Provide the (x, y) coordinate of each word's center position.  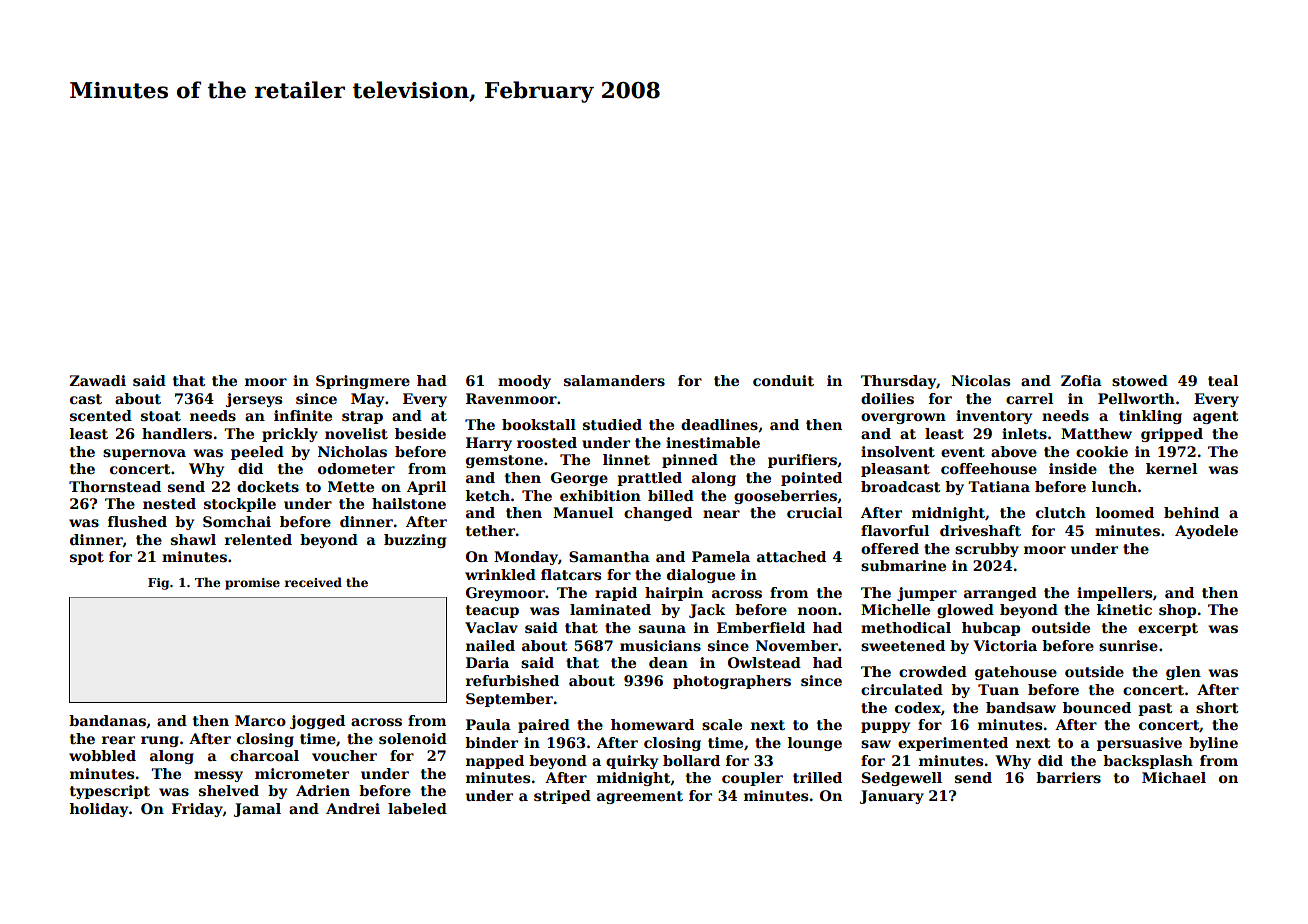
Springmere (363, 382)
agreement (640, 797)
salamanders (614, 380)
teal (1223, 380)
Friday (197, 810)
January (892, 797)
